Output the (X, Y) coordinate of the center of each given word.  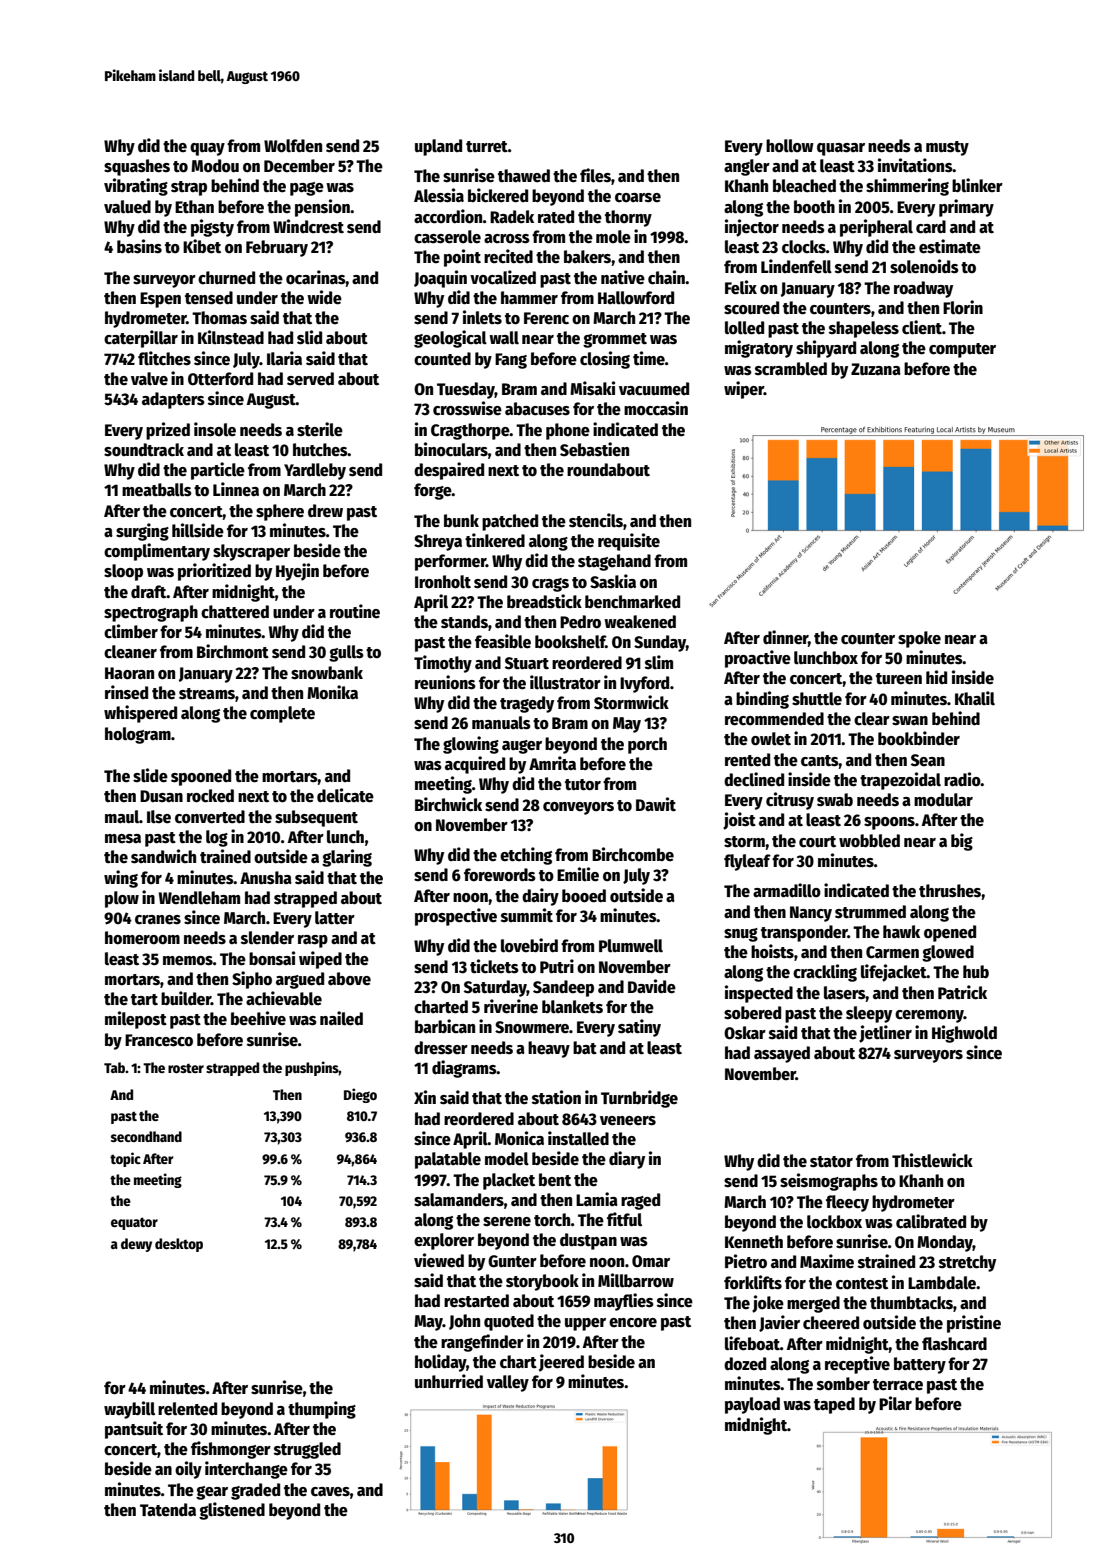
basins (139, 246)
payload (752, 1405)
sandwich (163, 856)
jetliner (885, 1034)
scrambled (791, 369)
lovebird (529, 945)
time (649, 358)
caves (330, 1492)
